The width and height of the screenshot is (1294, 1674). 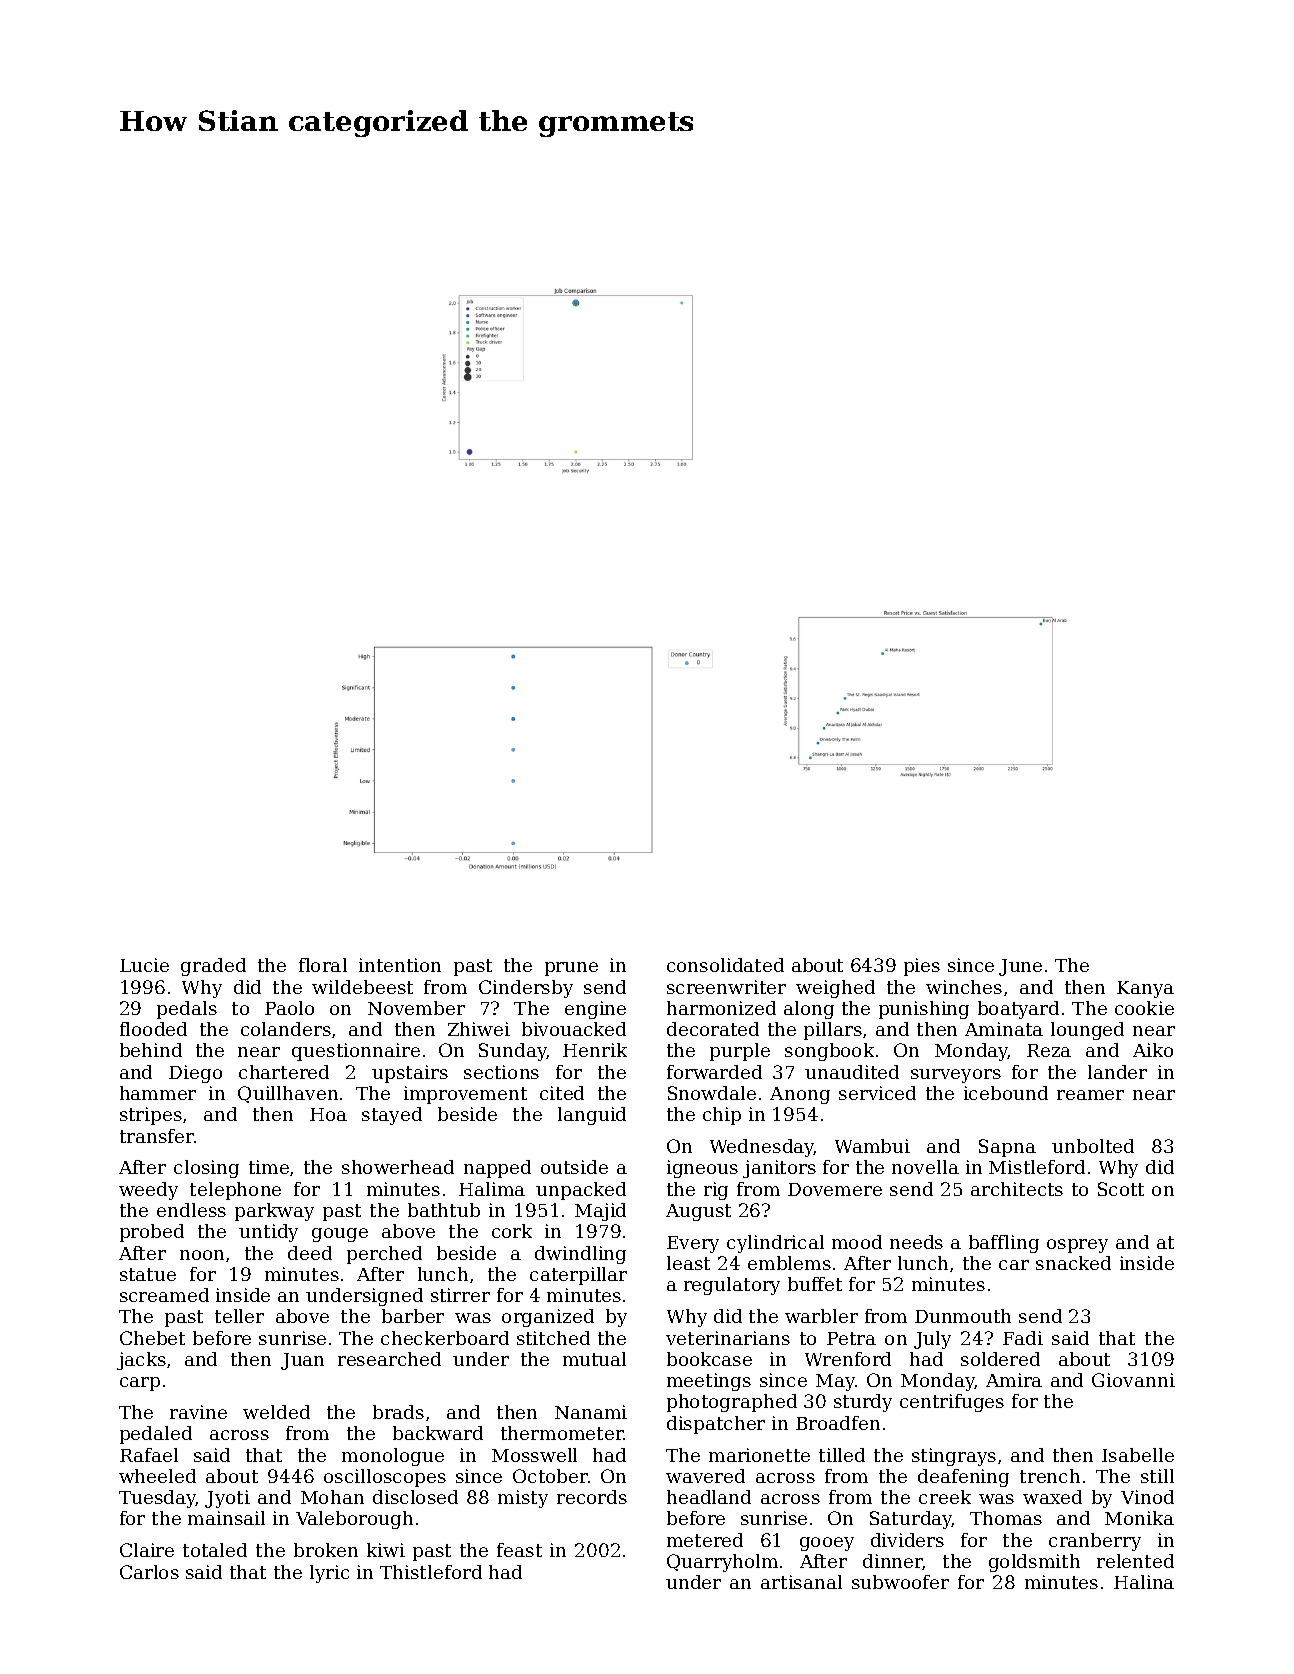 I want to click on time, so click(x=269, y=1167).
